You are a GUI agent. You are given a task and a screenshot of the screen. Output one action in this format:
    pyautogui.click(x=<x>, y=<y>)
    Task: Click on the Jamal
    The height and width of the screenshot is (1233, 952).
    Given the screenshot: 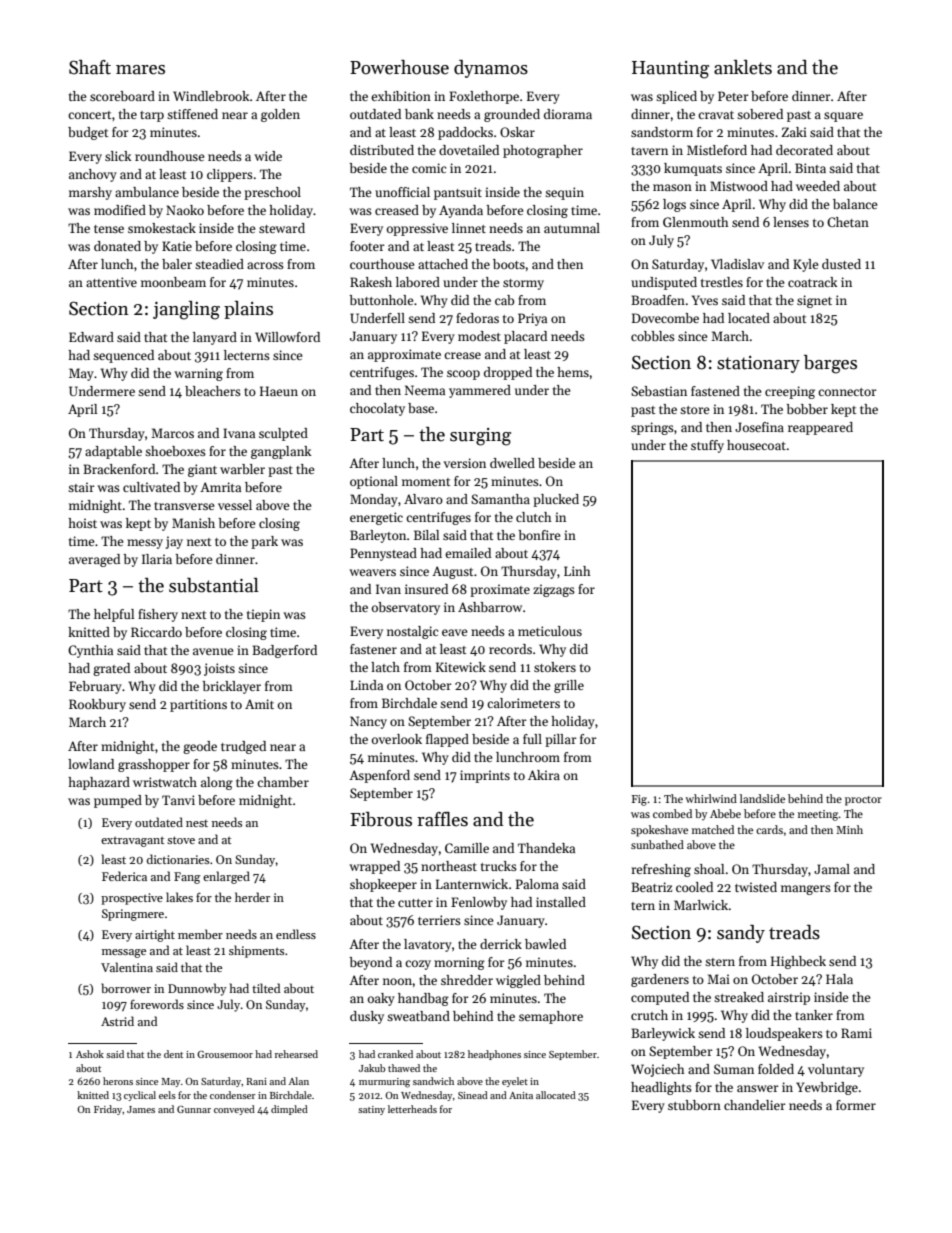 What is the action you would take?
    pyautogui.click(x=832, y=869)
